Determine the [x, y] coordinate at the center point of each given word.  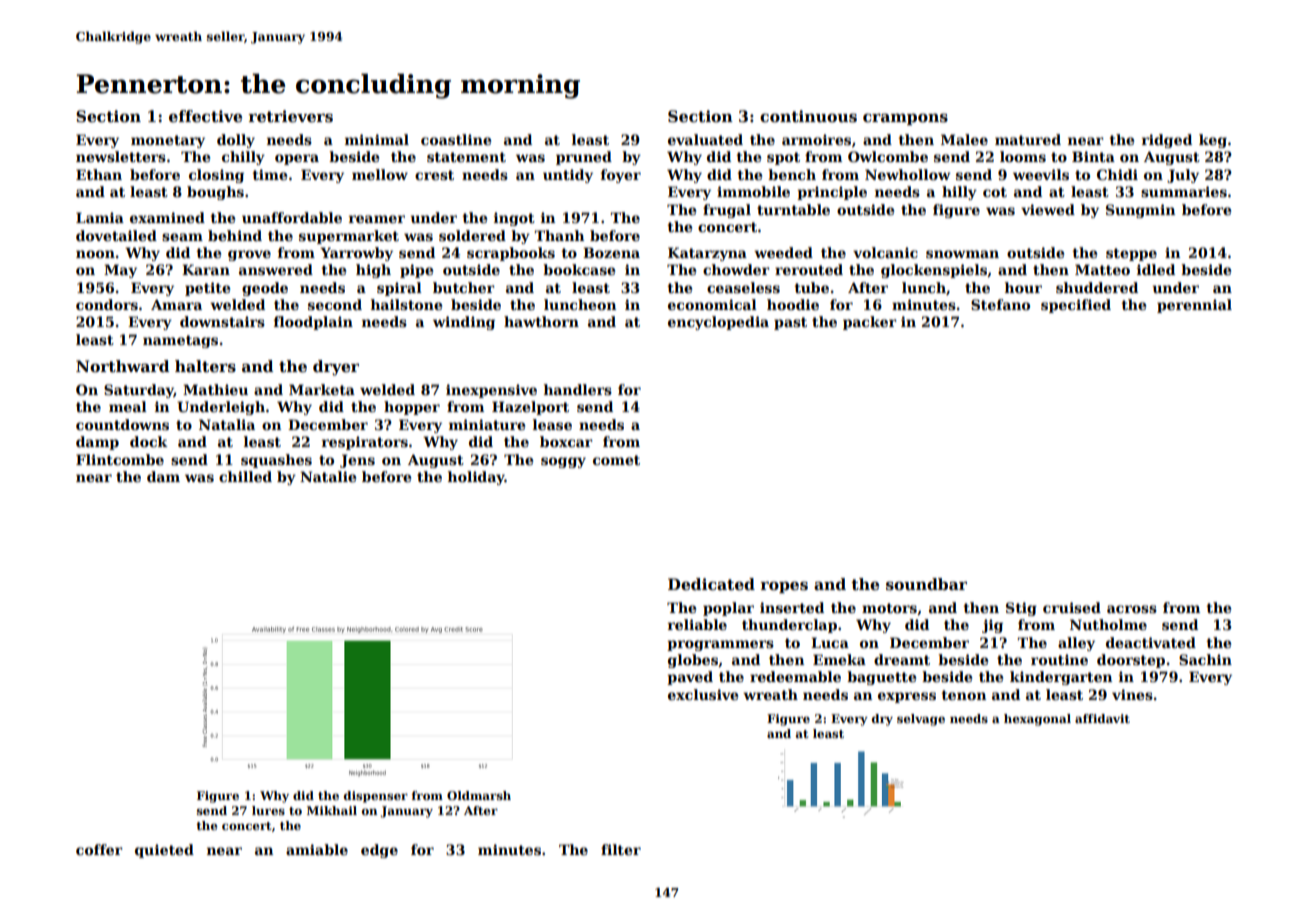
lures [268, 810]
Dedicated [711, 584]
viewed [1048, 209]
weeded [783, 252]
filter [621, 849]
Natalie [328, 476]
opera [297, 159]
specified [1076, 306]
